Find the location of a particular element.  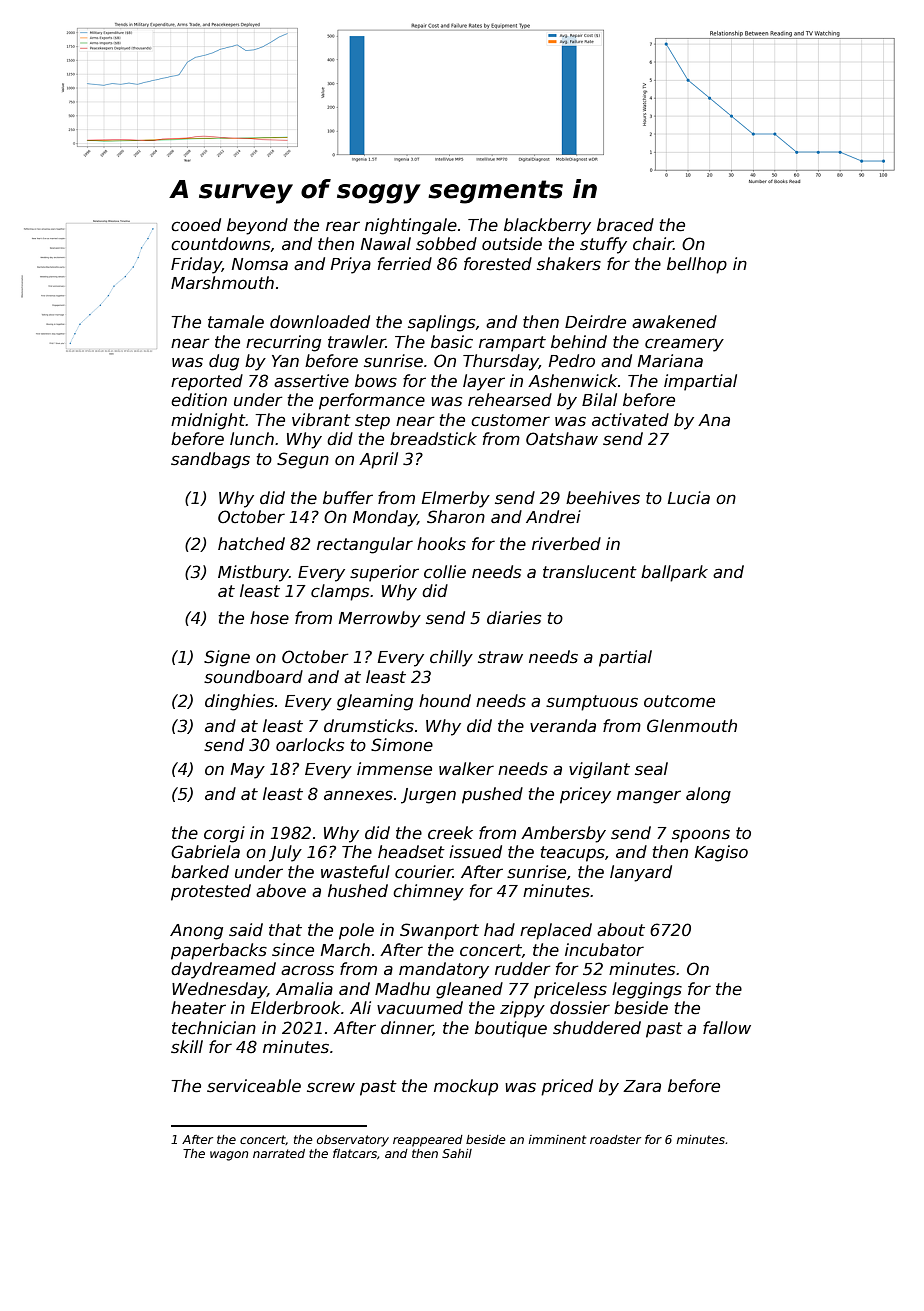

hose is located at coordinates (269, 618).
